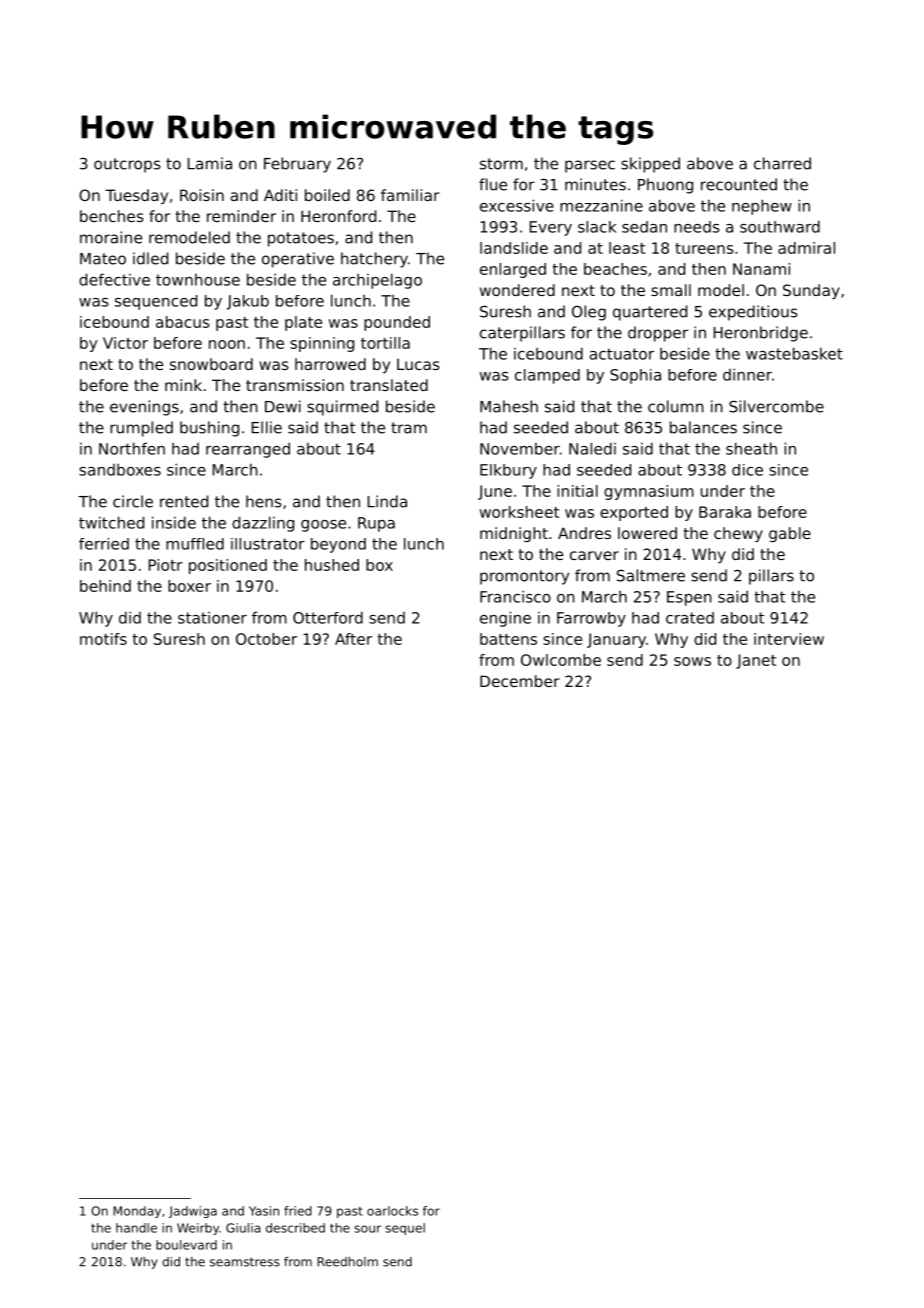 The image size is (924, 1308). What do you see at coordinates (347, 1262) in the screenshot?
I see `Reedholm` at bounding box center [347, 1262].
